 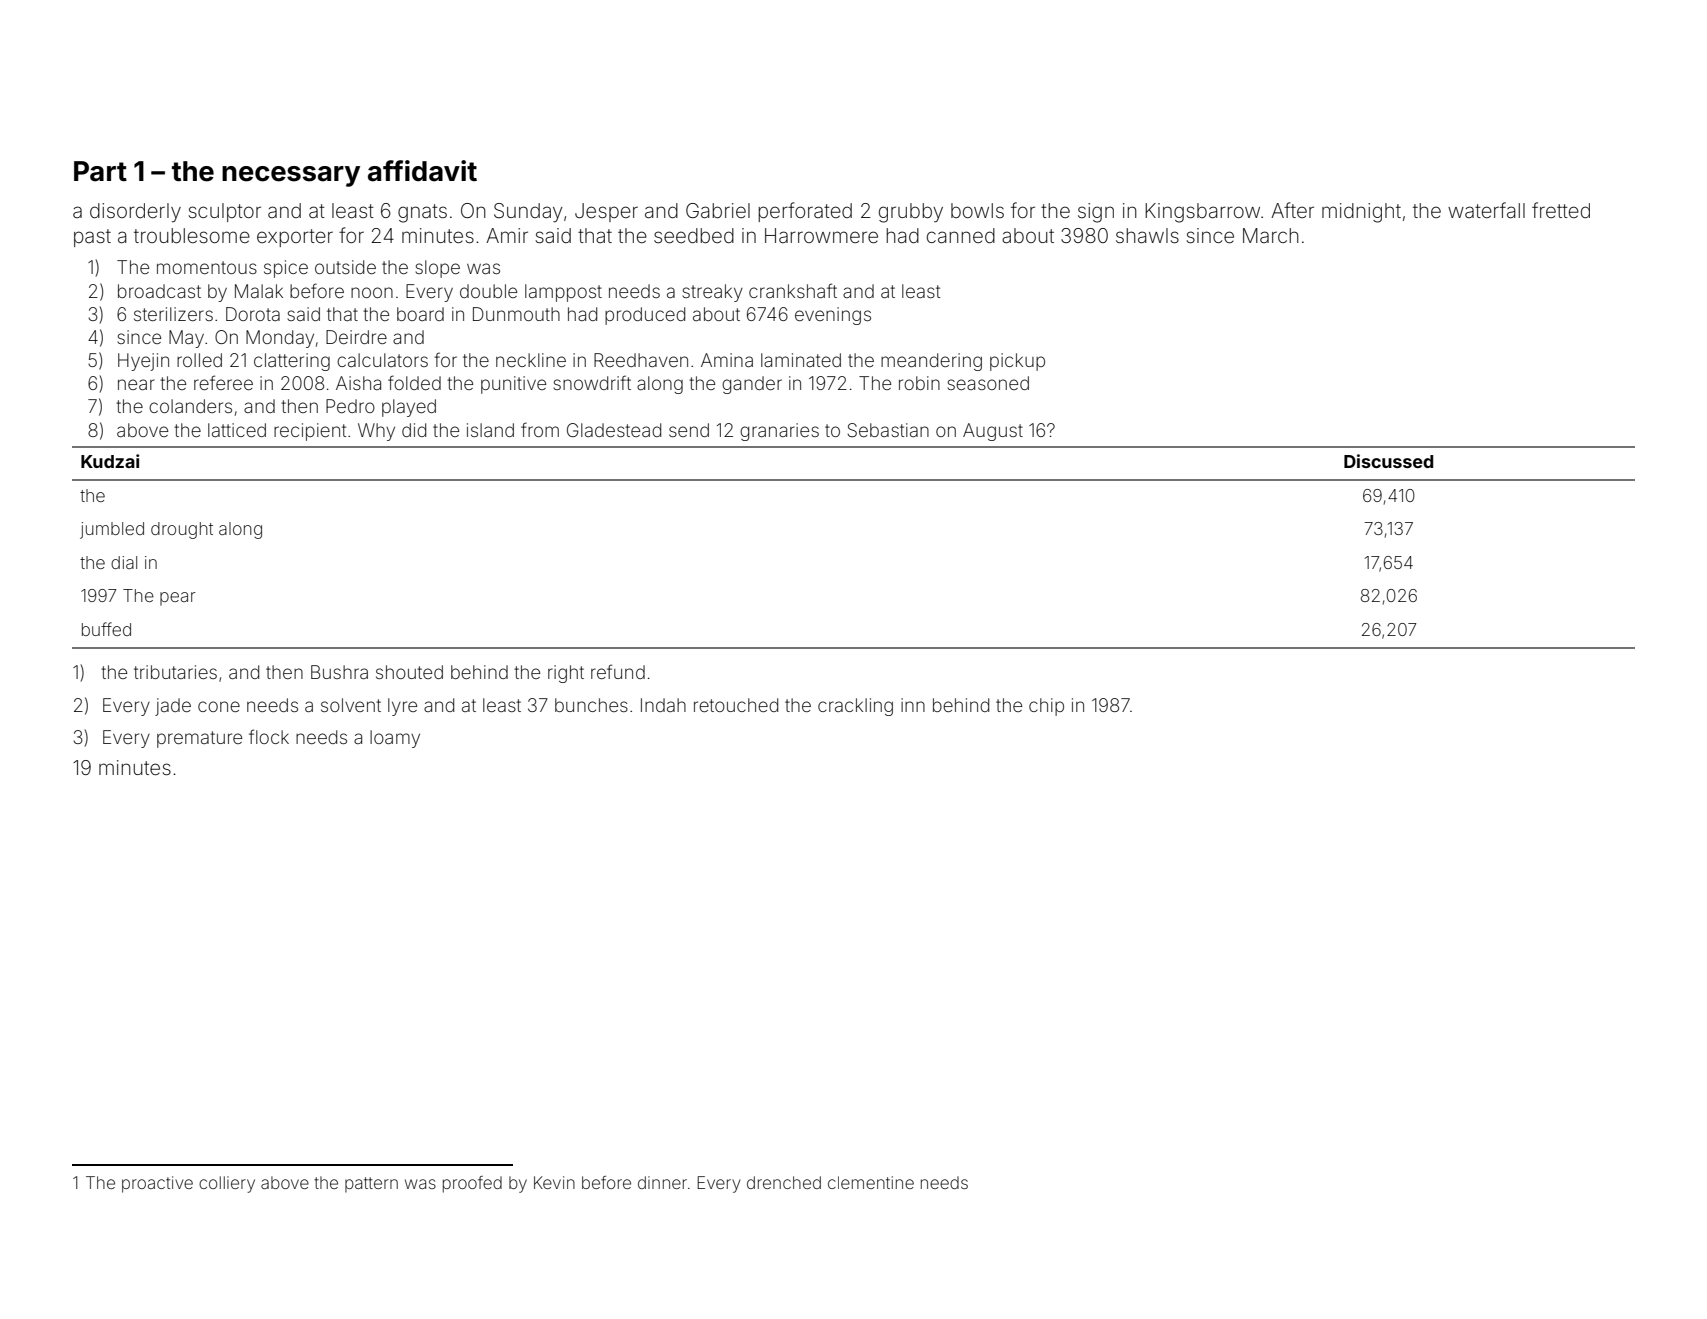 What do you see at coordinates (227, 1184) in the page?
I see `colliery` at bounding box center [227, 1184].
